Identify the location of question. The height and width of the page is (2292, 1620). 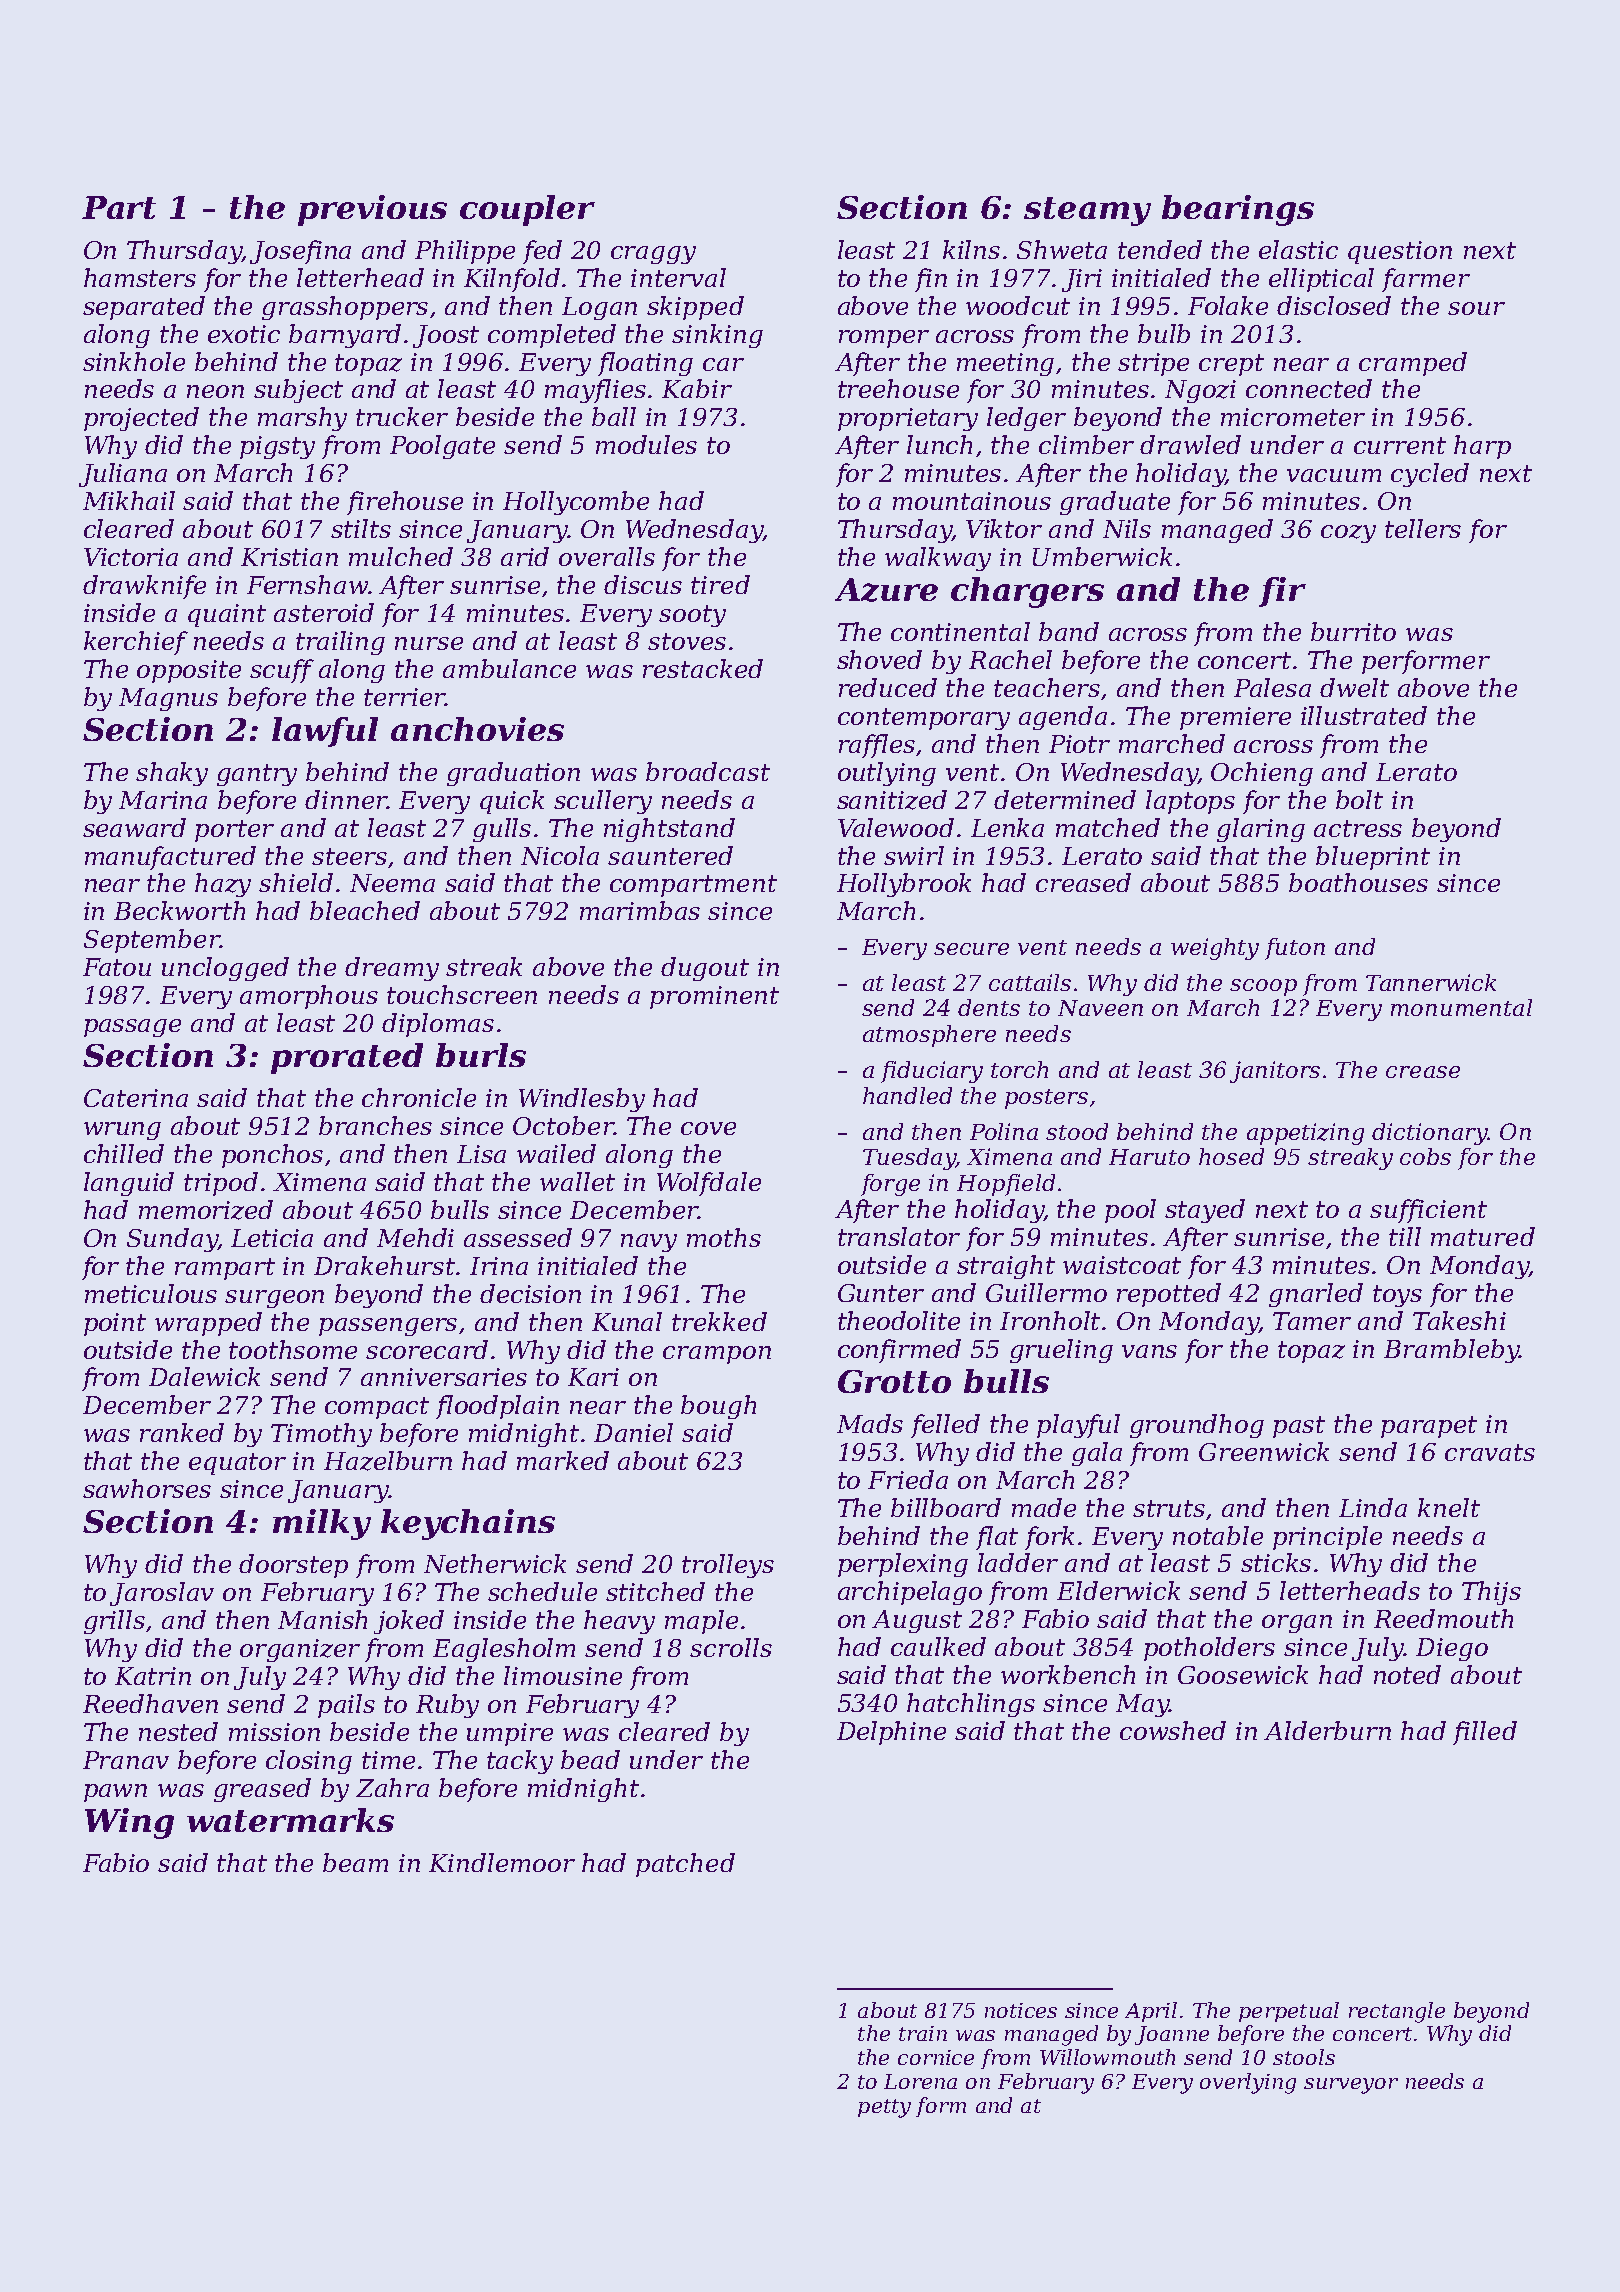
(1400, 252).
